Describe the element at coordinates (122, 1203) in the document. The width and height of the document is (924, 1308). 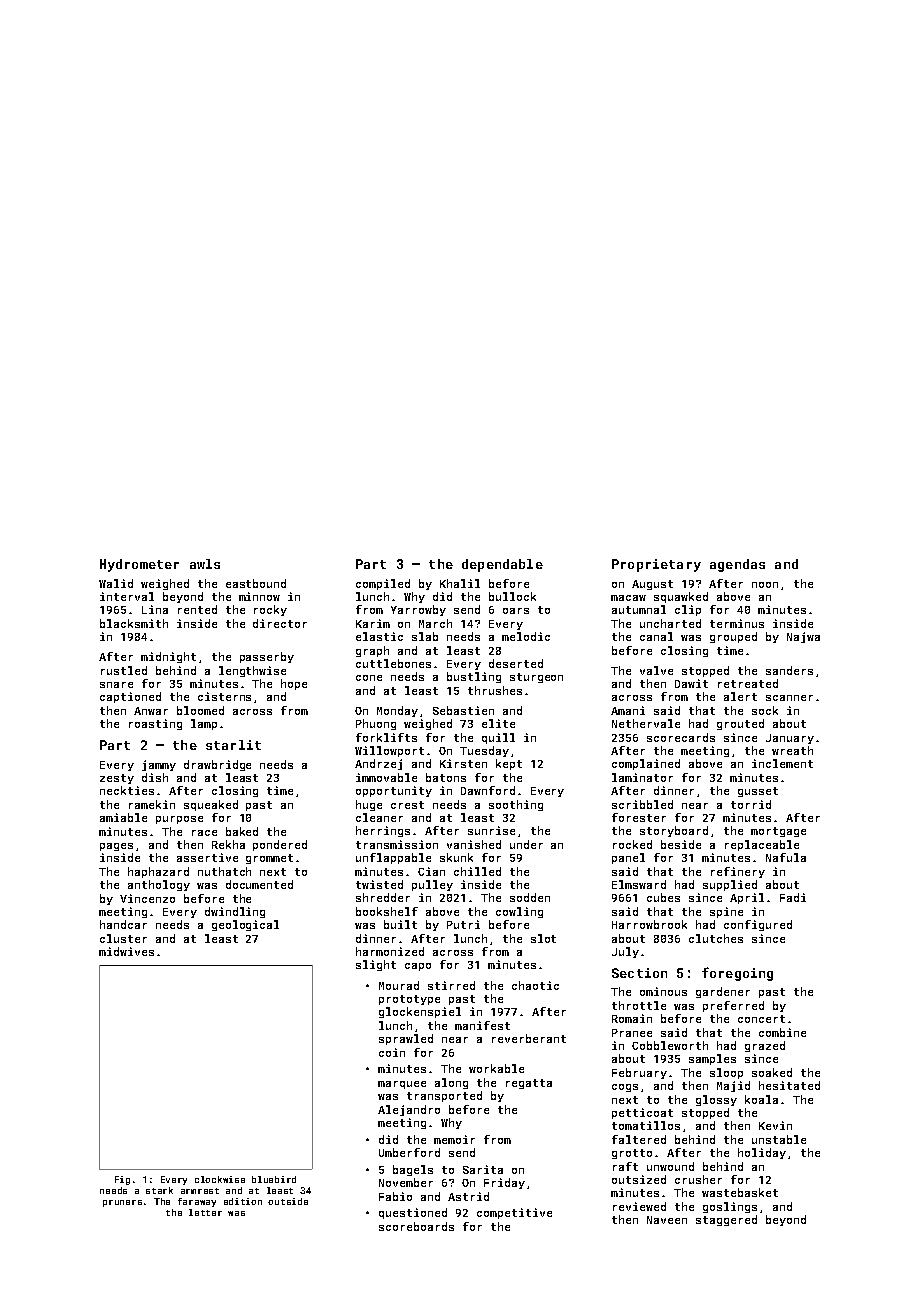
I see `pruners` at that location.
